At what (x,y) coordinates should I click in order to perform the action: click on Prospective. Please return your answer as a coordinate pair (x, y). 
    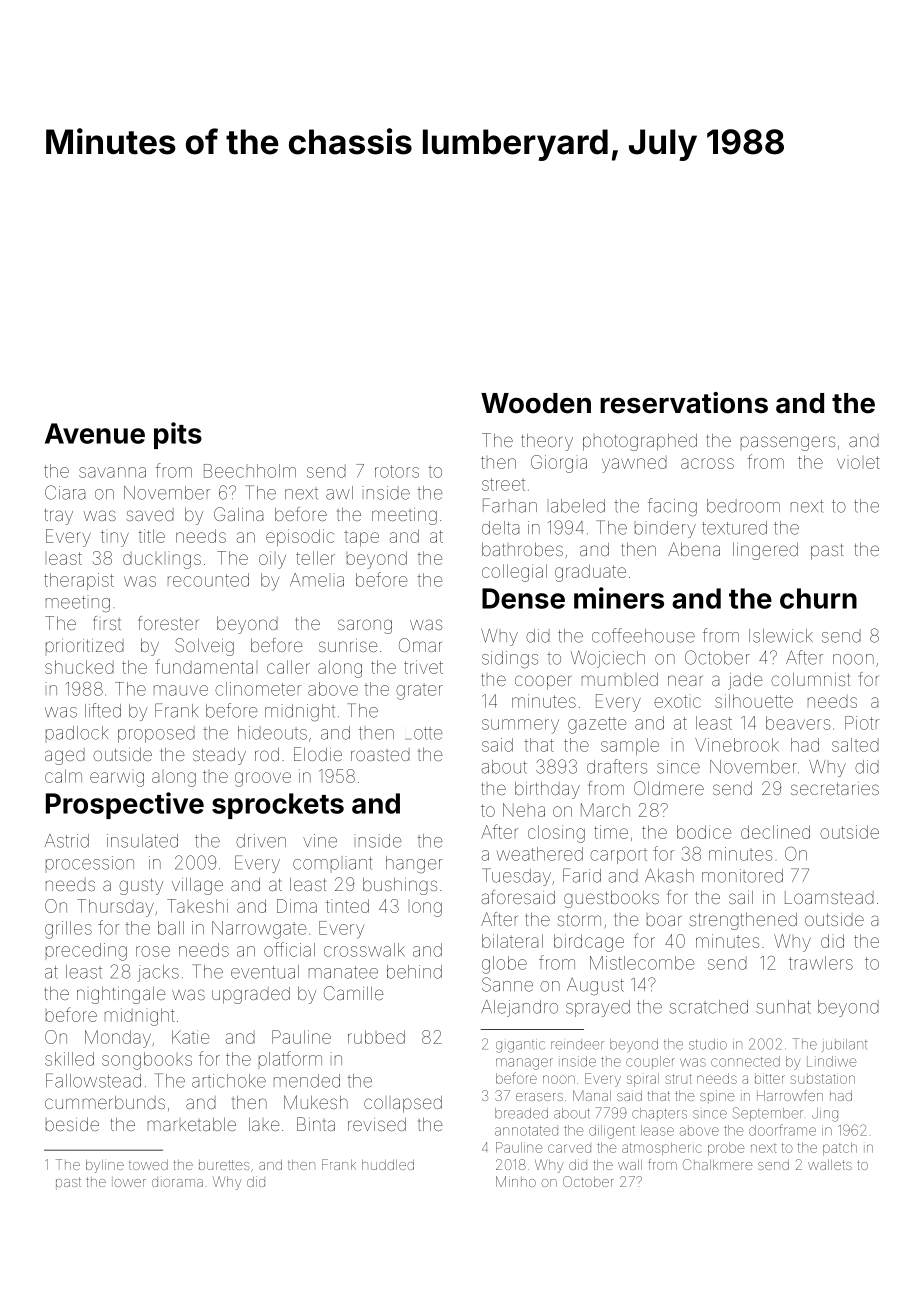
    Looking at the image, I should click on (125, 805).
